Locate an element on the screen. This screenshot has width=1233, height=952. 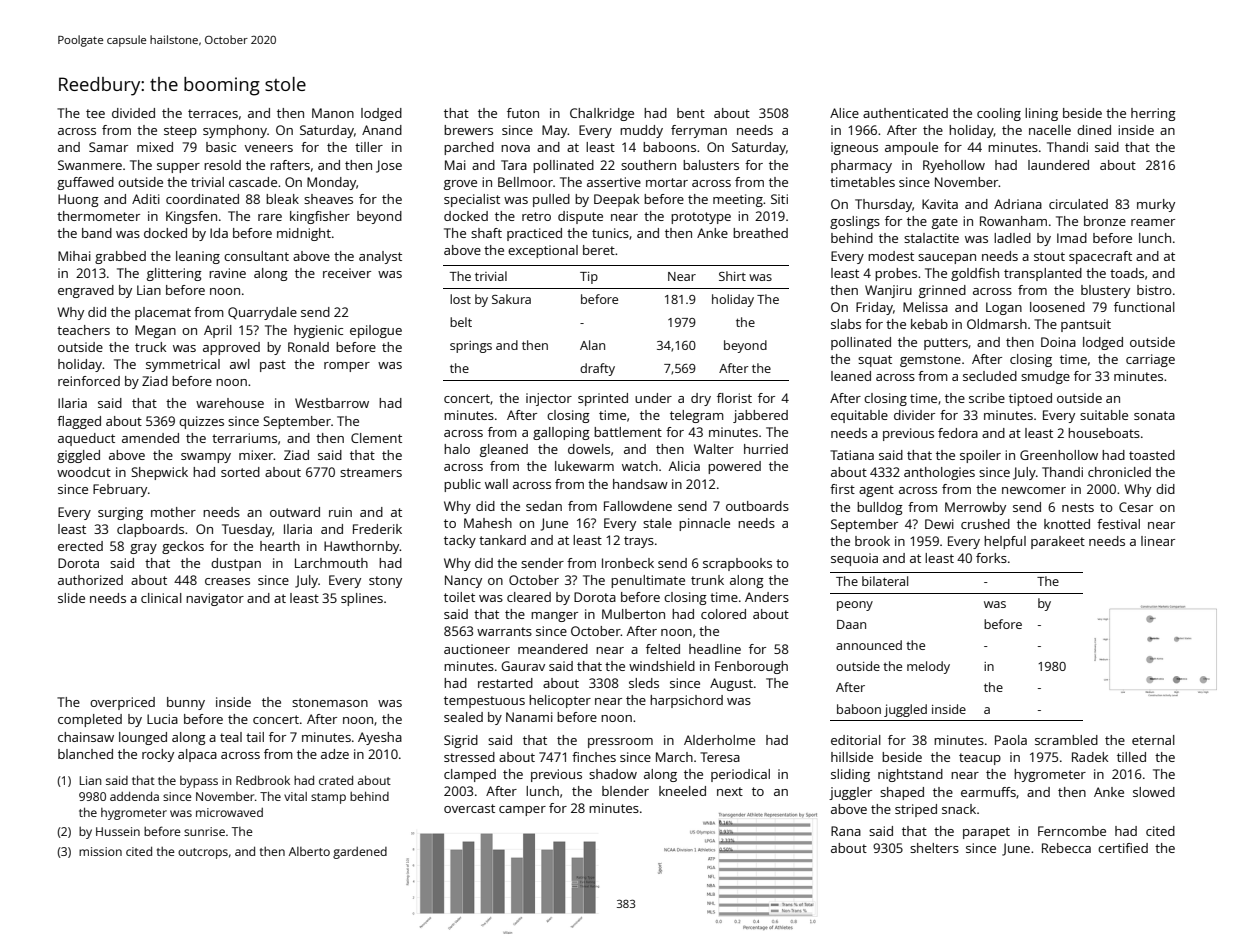
slide is located at coordinates (71, 598).
